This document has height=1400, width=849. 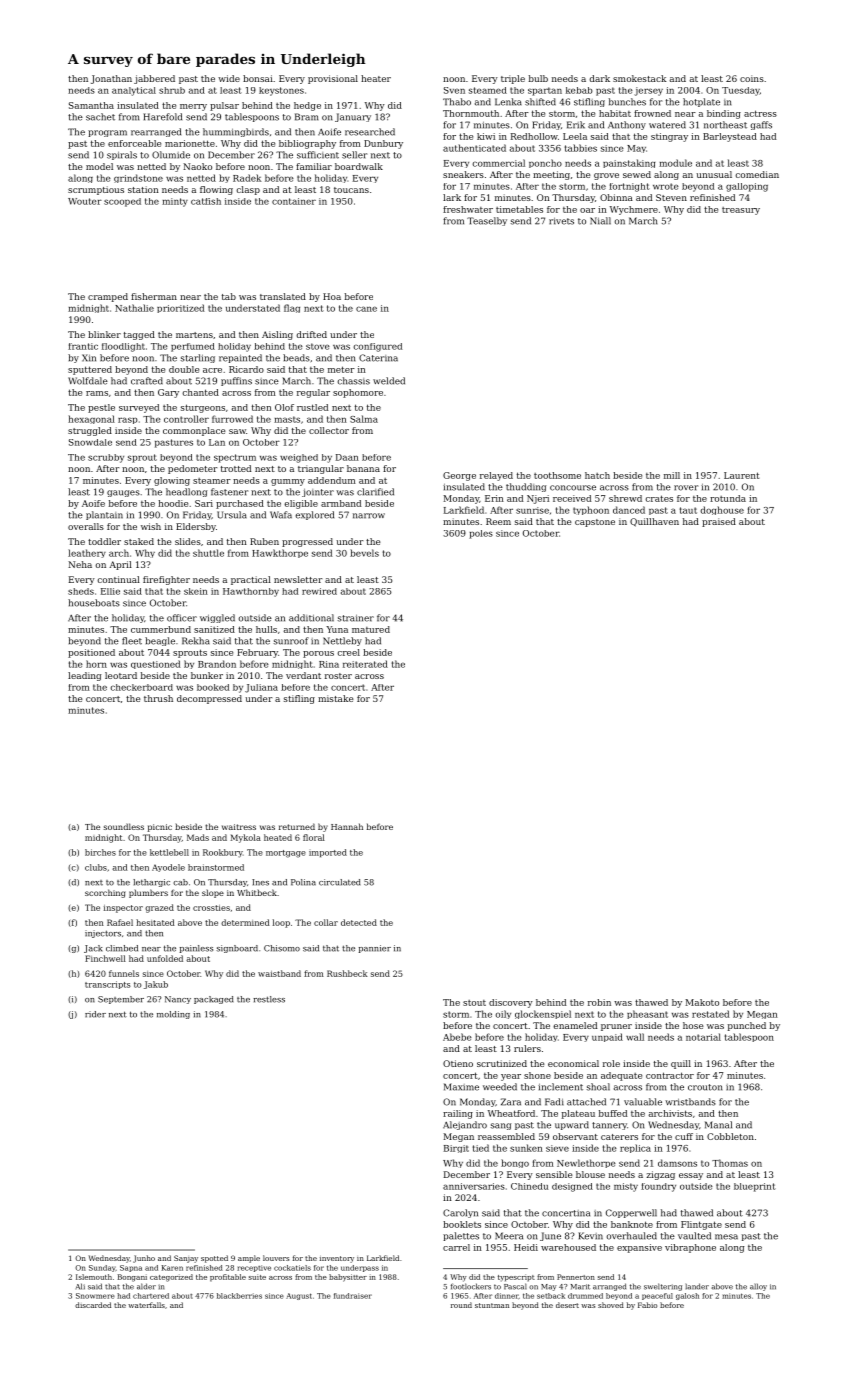 I want to click on Makoto, so click(x=702, y=1002).
